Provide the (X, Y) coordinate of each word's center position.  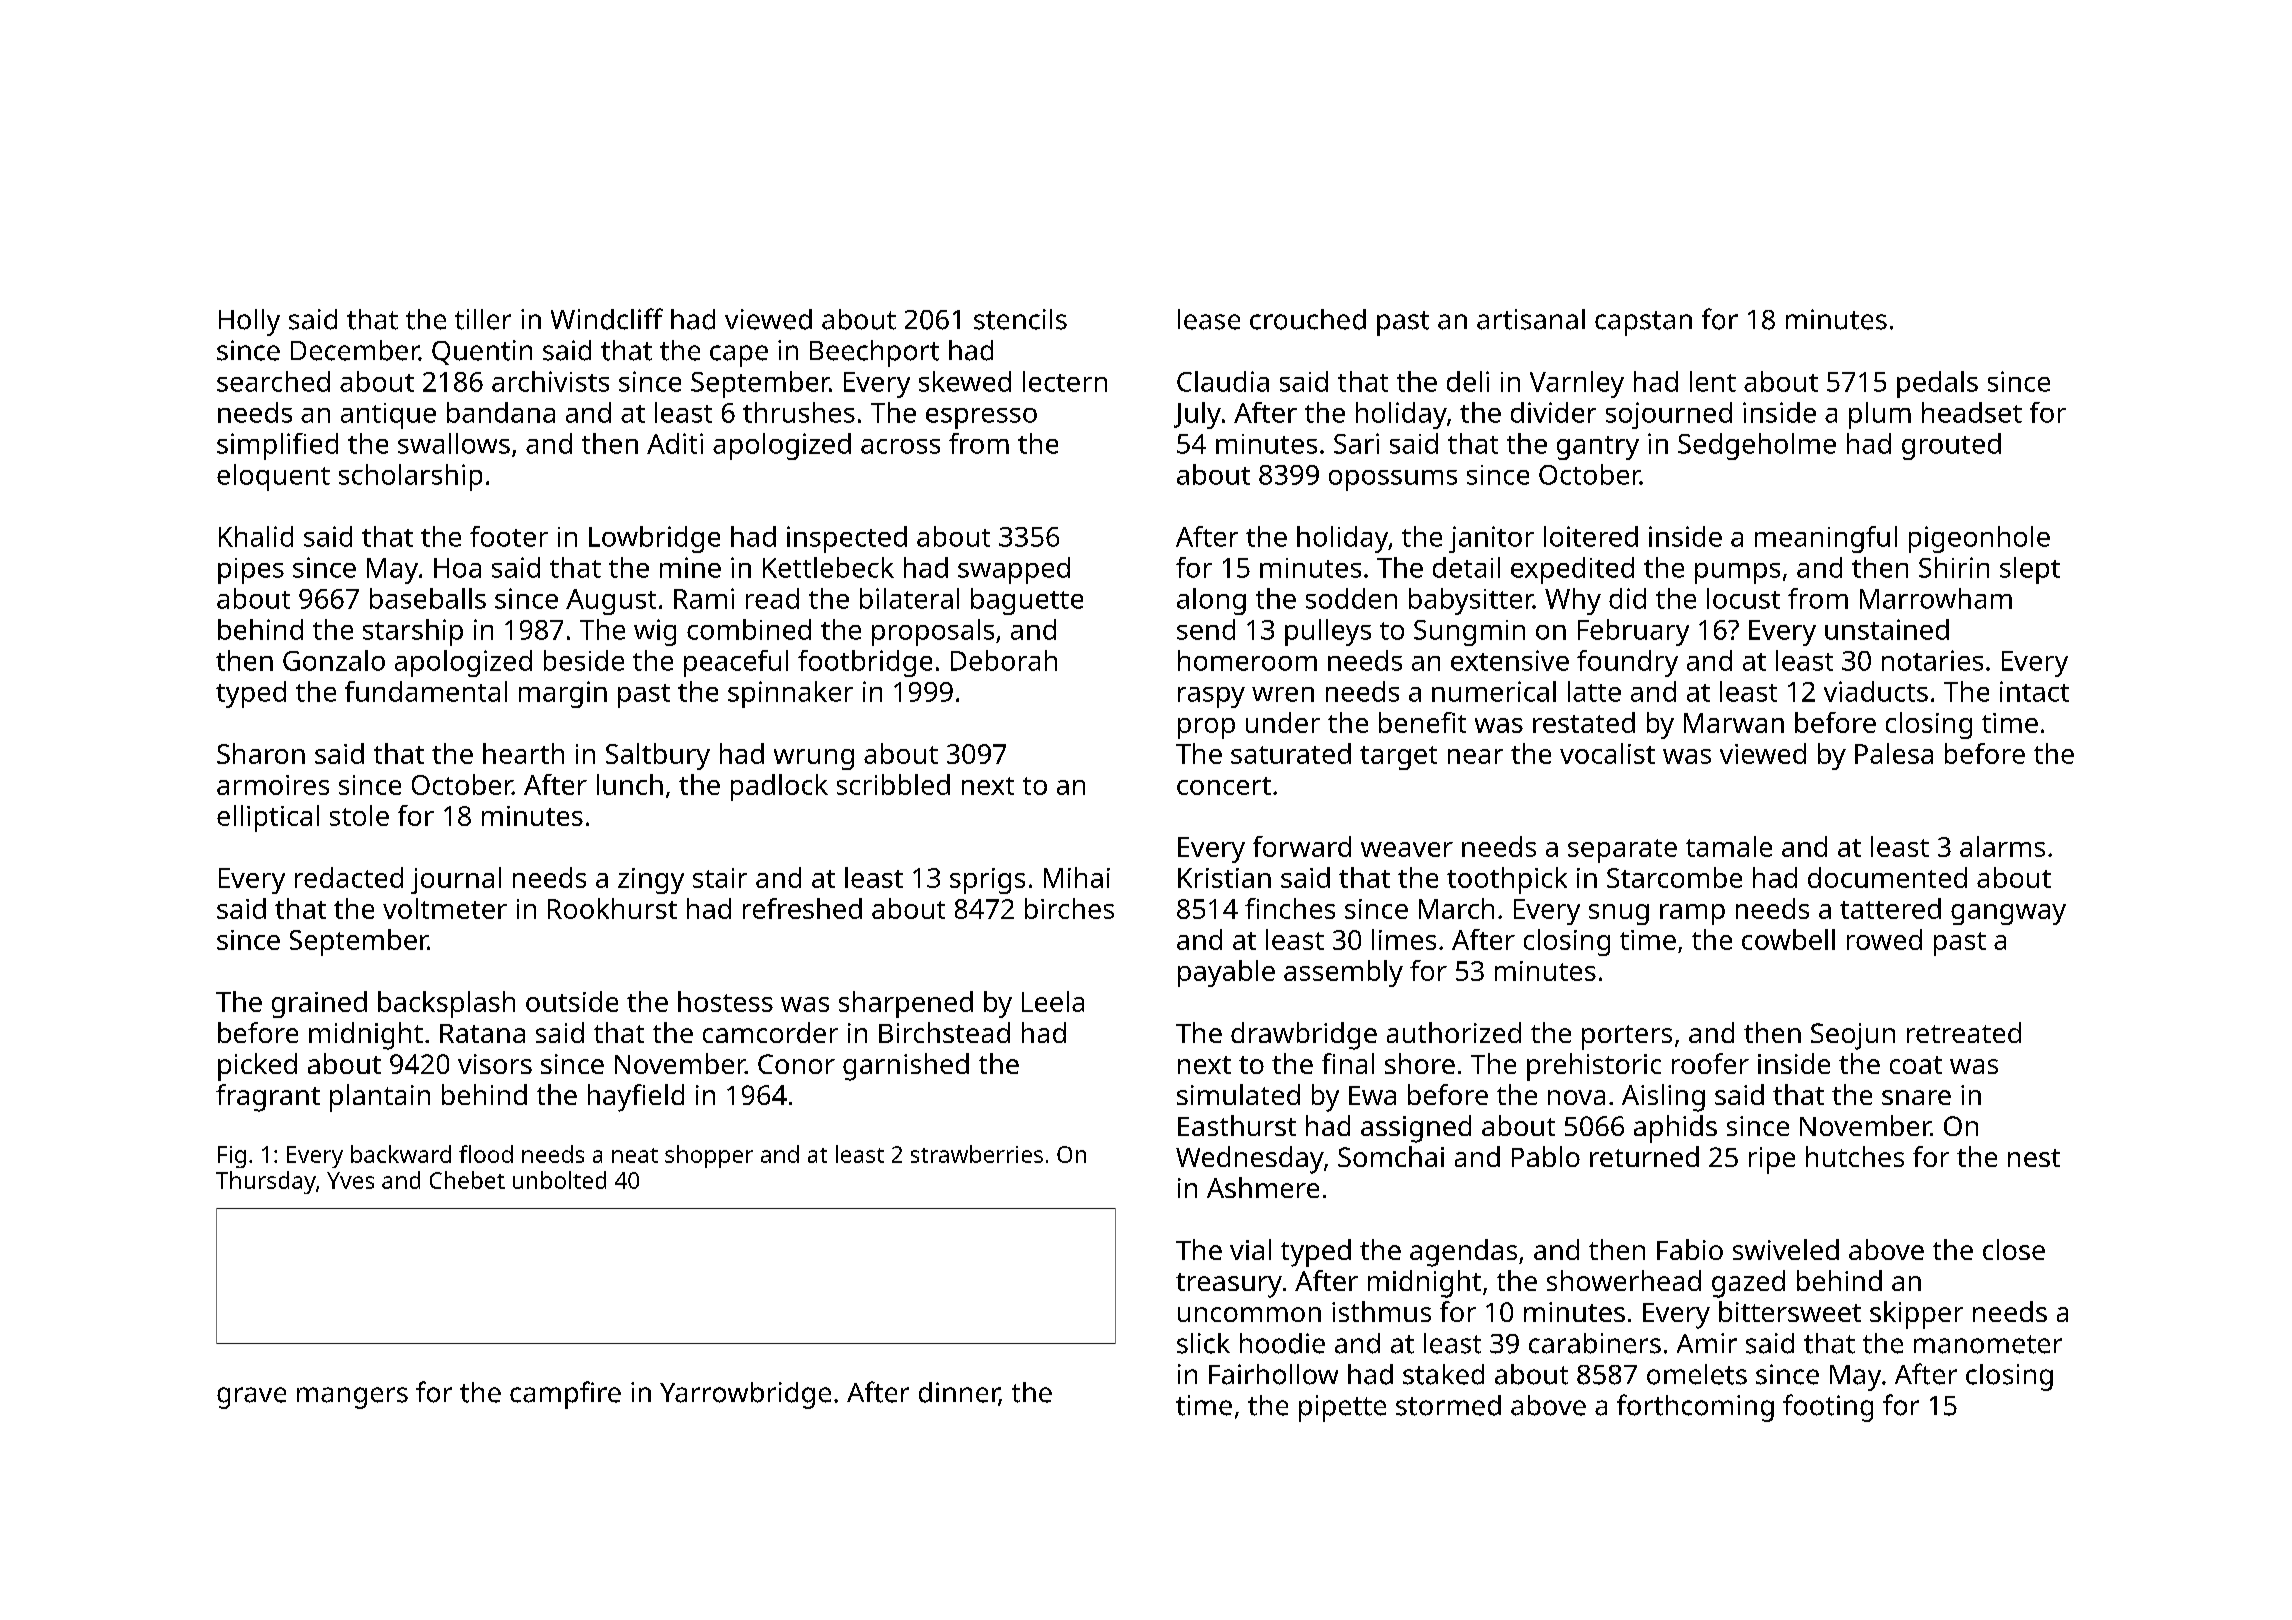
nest (2034, 1158)
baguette (1027, 601)
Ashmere (1263, 1187)
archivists (550, 381)
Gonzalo (334, 660)
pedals (1937, 384)
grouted (1951, 446)
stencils (1020, 319)
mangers (352, 1398)
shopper (709, 1156)
